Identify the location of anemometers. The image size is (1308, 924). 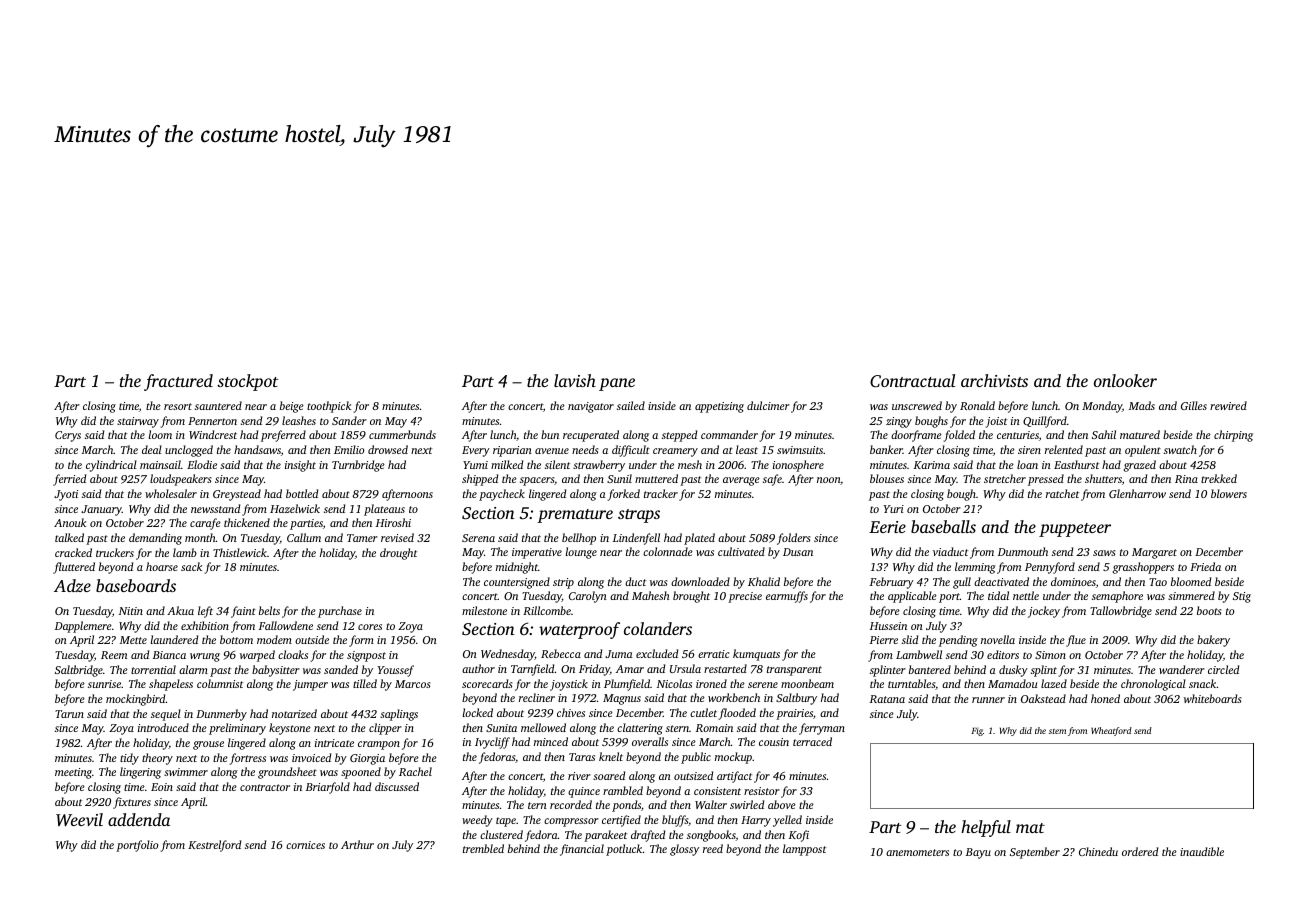
(917, 852).
